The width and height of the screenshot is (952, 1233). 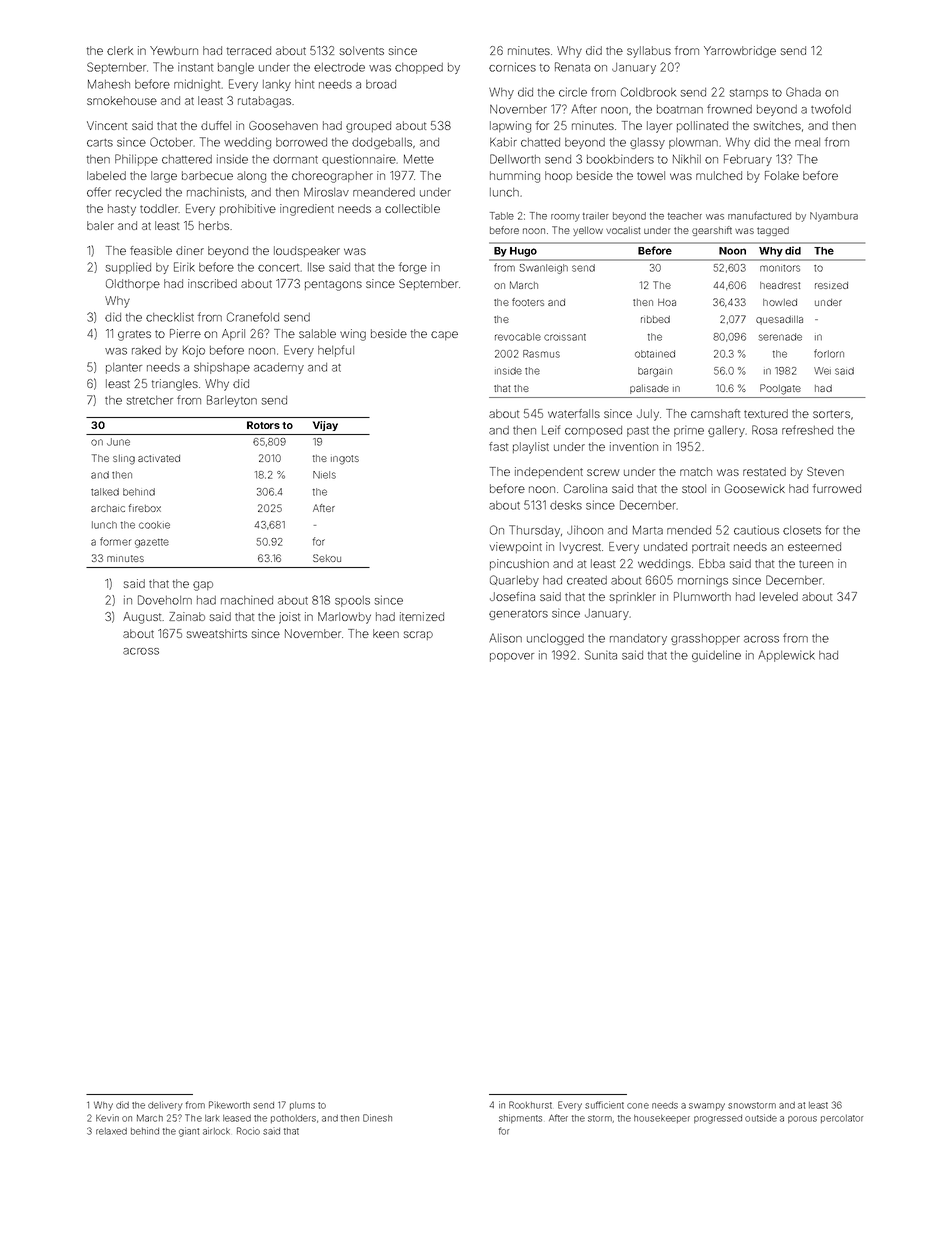 What do you see at coordinates (120, 50) in the screenshot?
I see `clerk` at bounding box center [120, 50].
